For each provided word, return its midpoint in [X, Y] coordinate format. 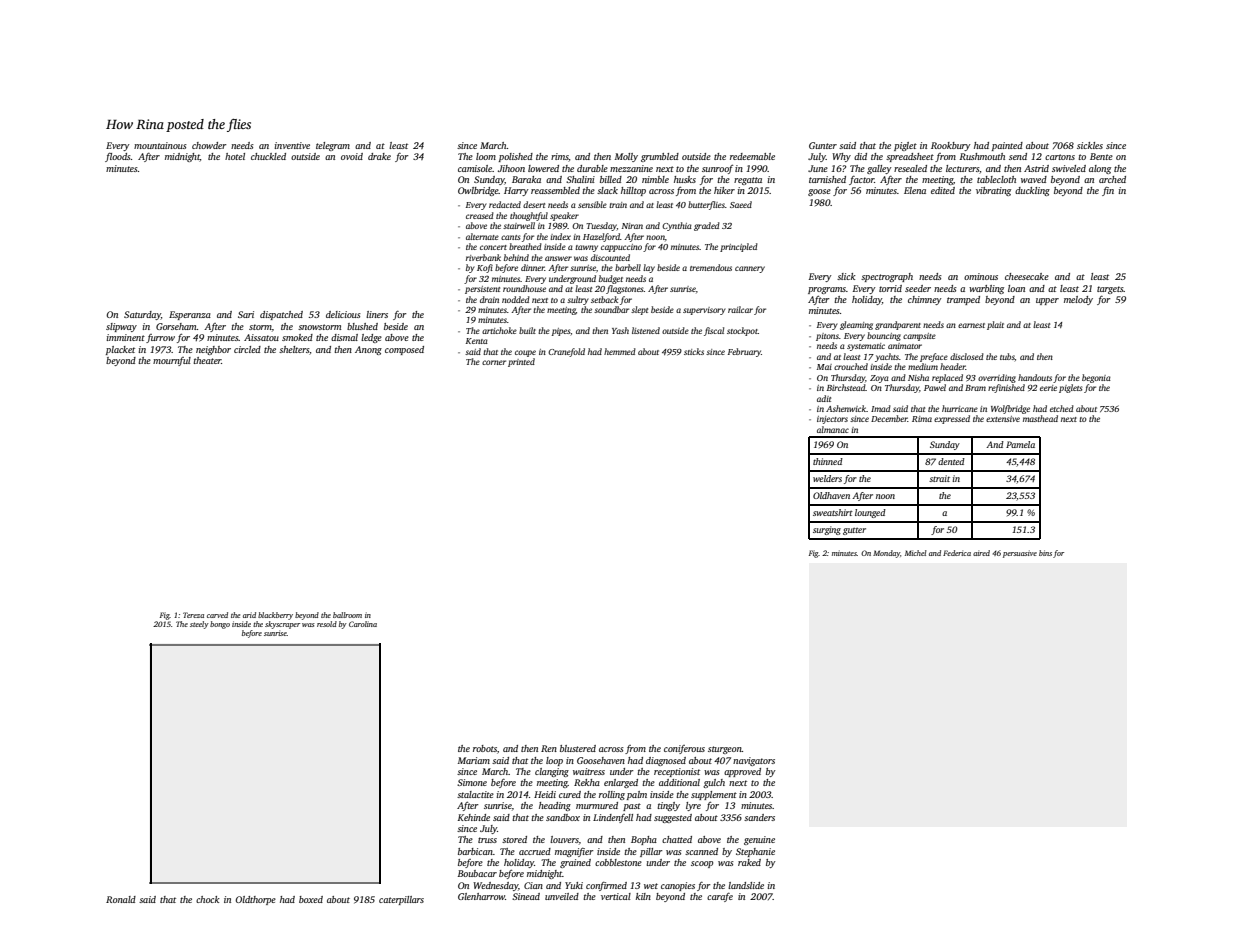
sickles [1090, 145]
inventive [292, 145]
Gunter [823, 145]
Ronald [121, 899]
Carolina [363, 624]
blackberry [275, 616]
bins [1045, 553]
